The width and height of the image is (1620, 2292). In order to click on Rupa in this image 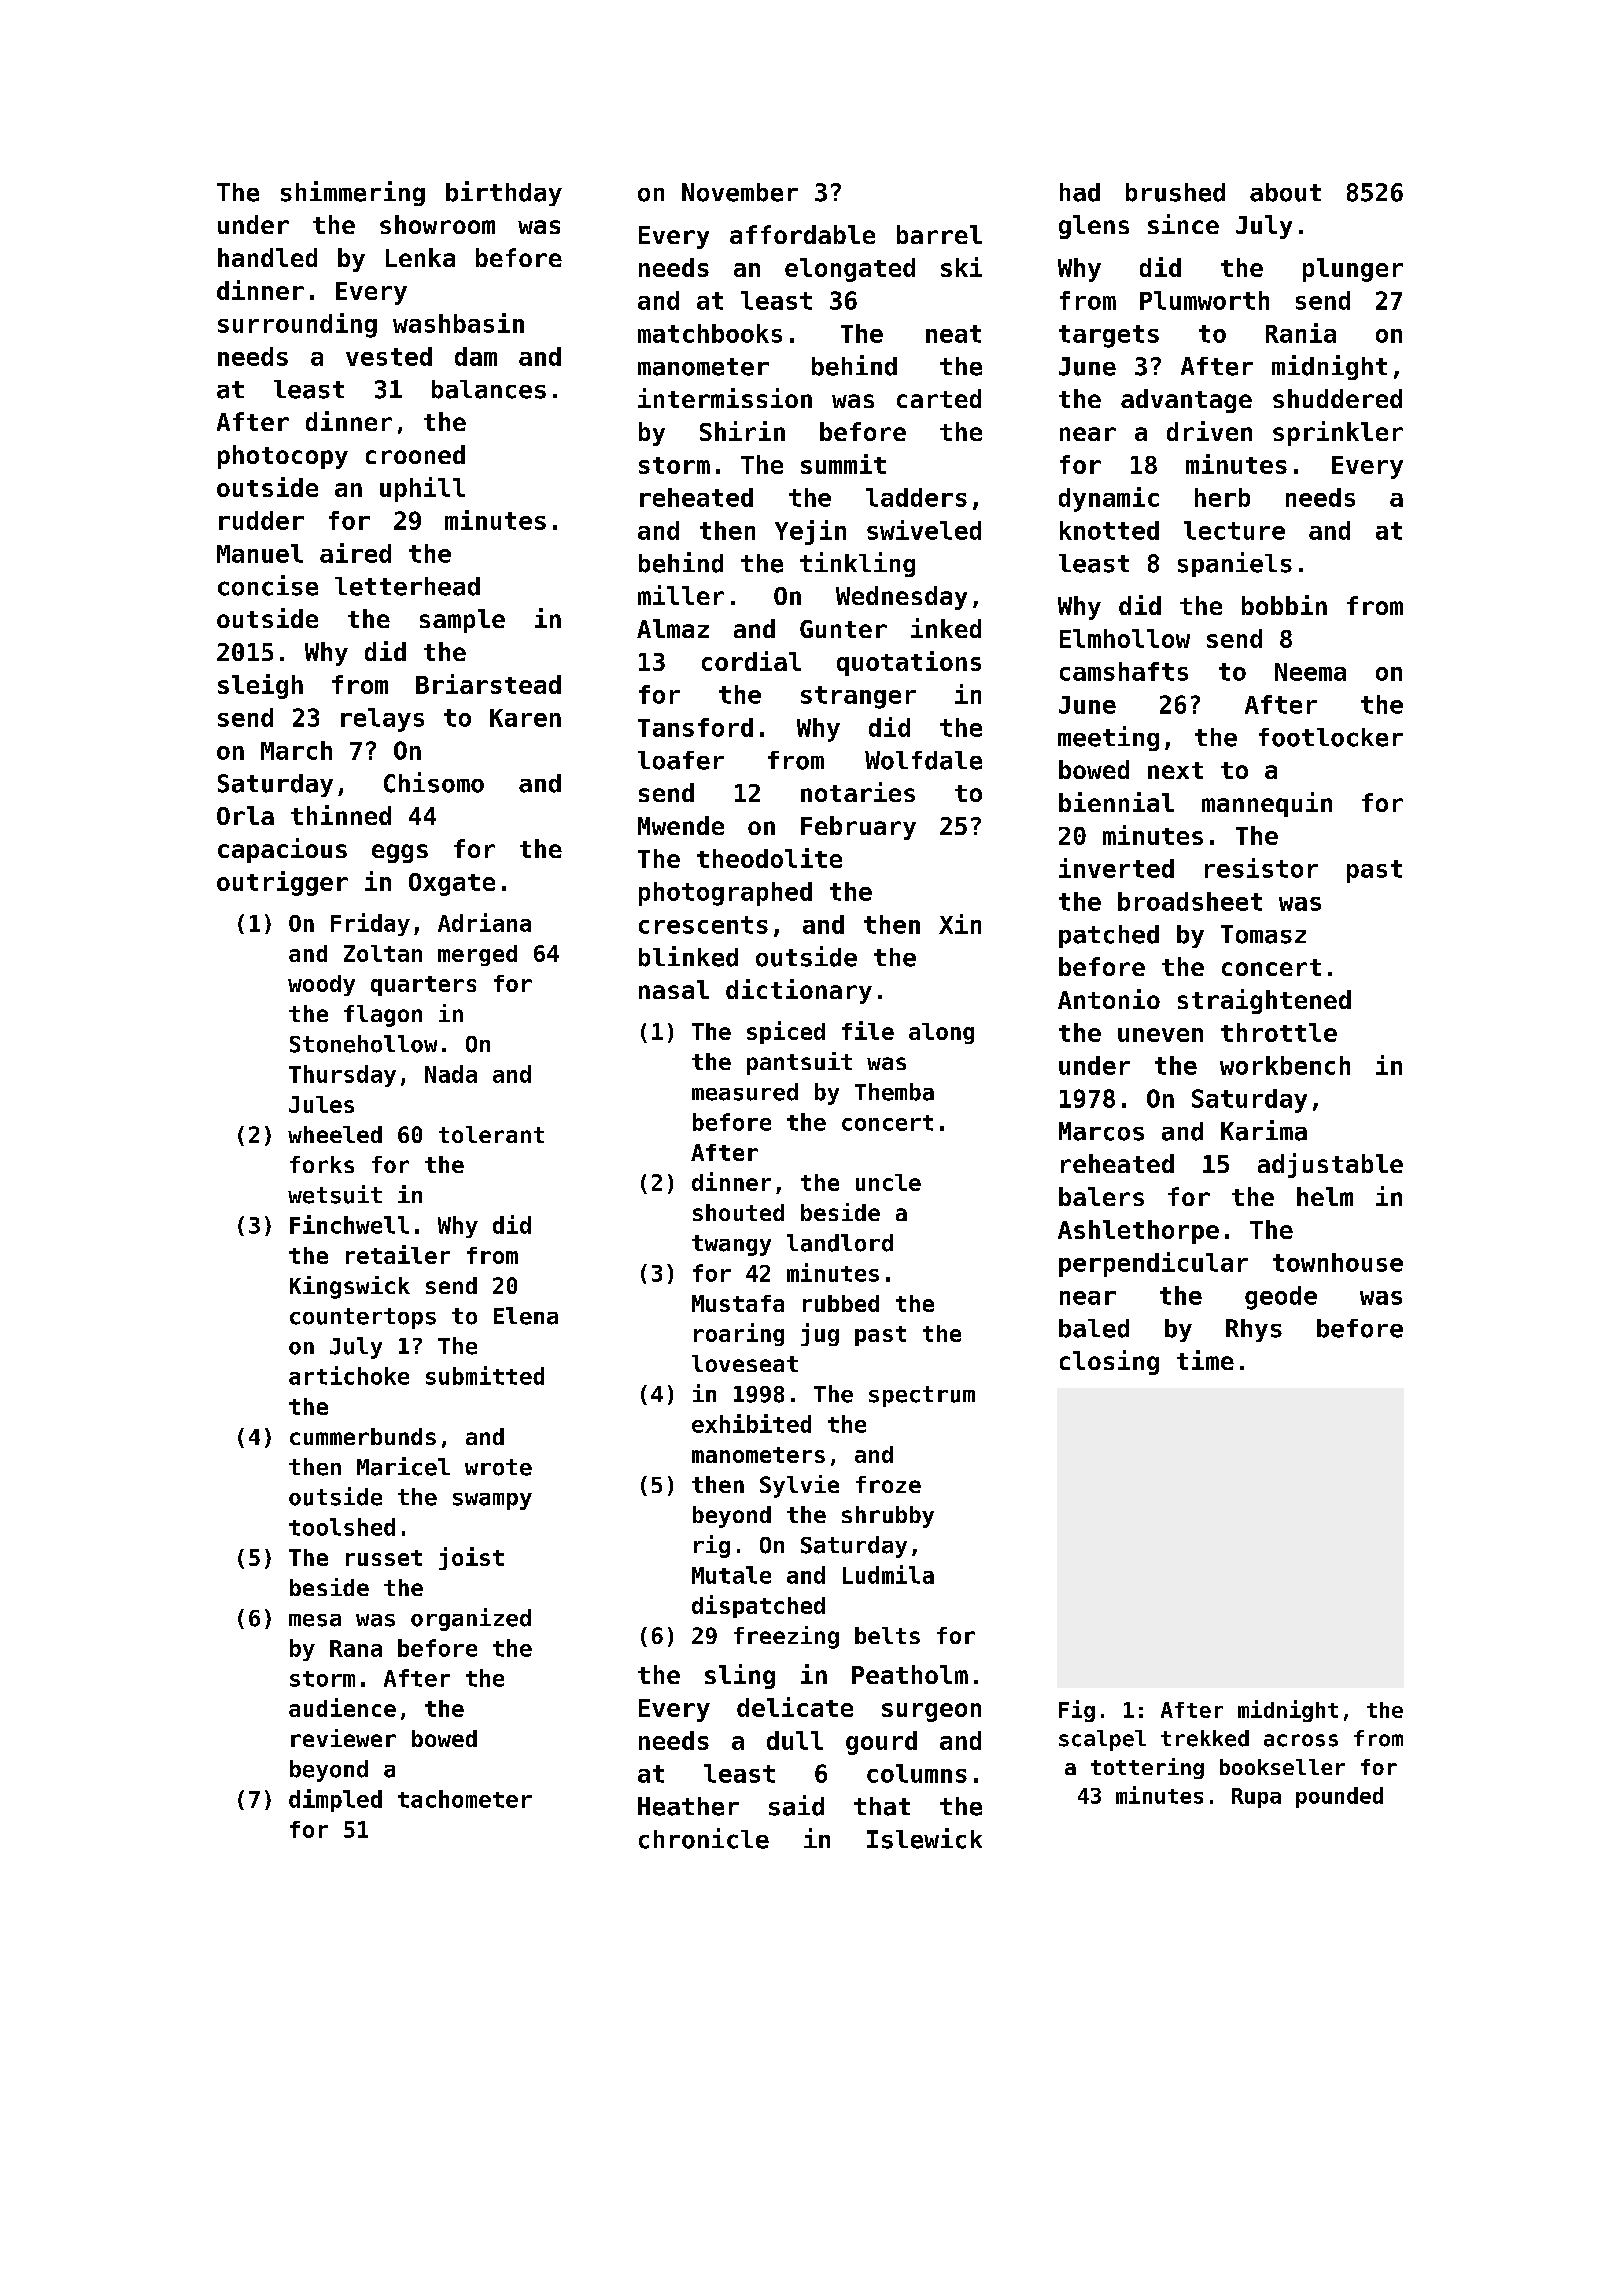, I will do `click(1256, 1798)`.
